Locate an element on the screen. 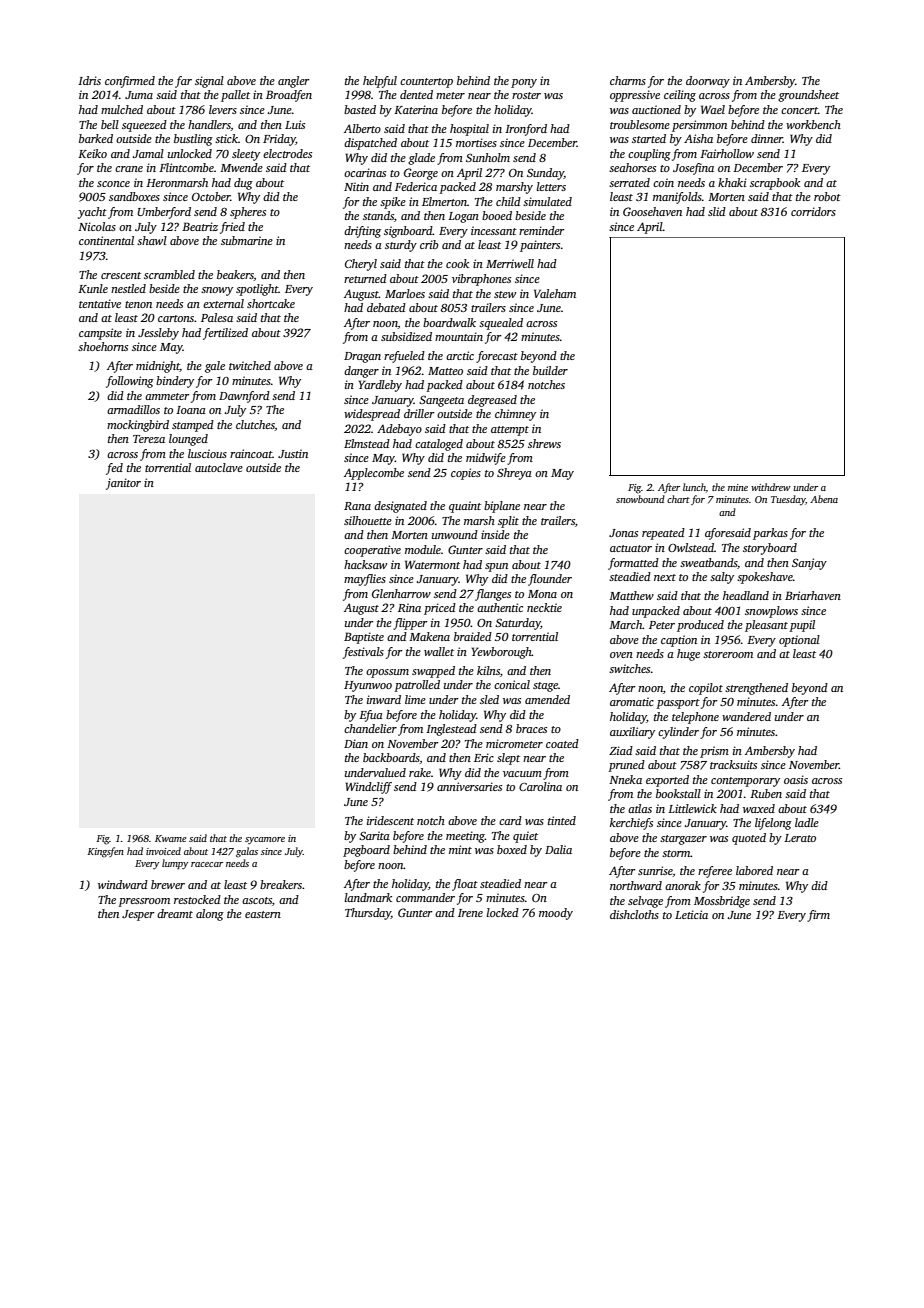 This screenshot has width=924, height=1308. slept is located at coordinates (508, 759).
